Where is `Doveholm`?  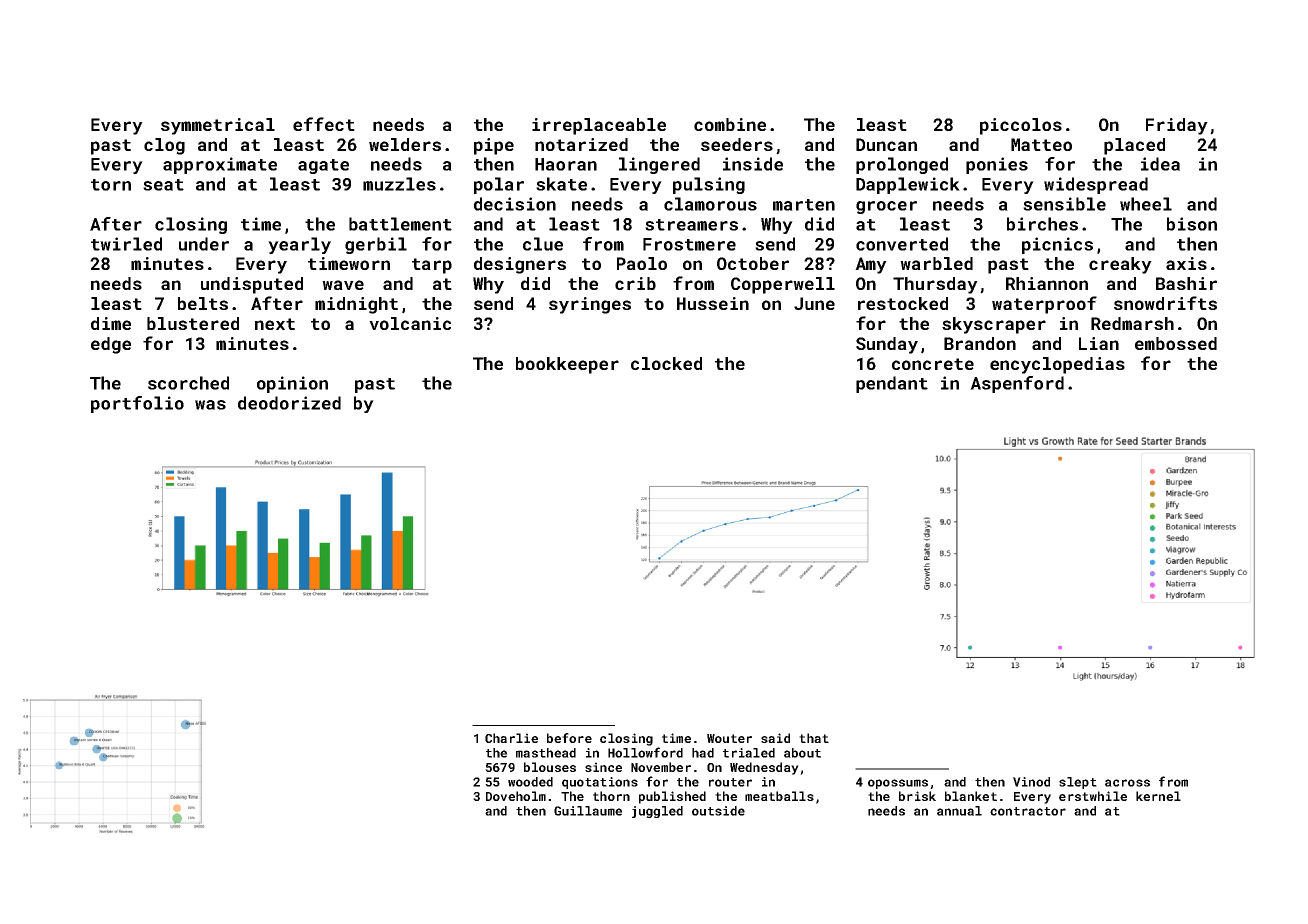
Doveholm is located at coordinates (516, 796).
